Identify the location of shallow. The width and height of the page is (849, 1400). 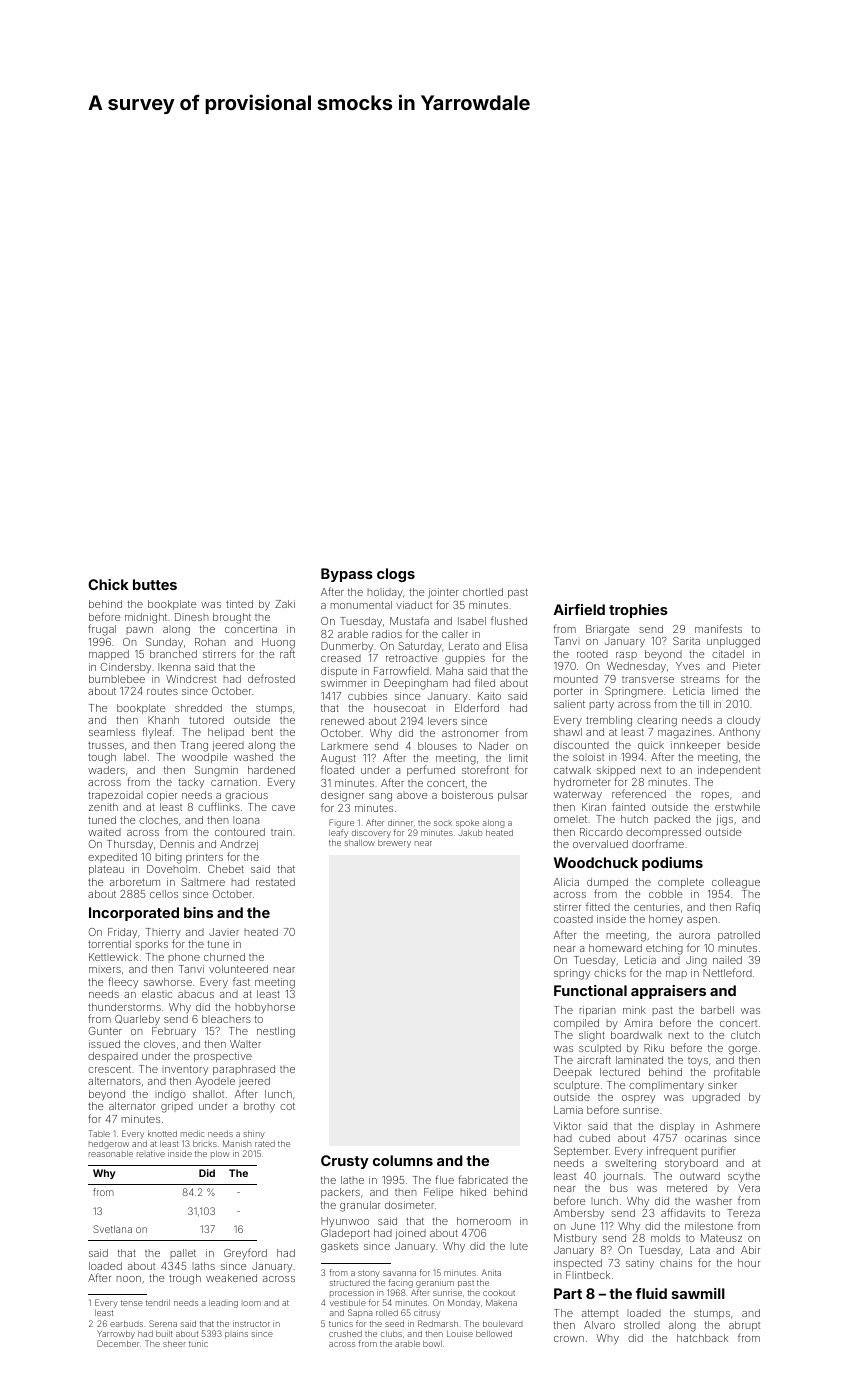
(360, 843).
